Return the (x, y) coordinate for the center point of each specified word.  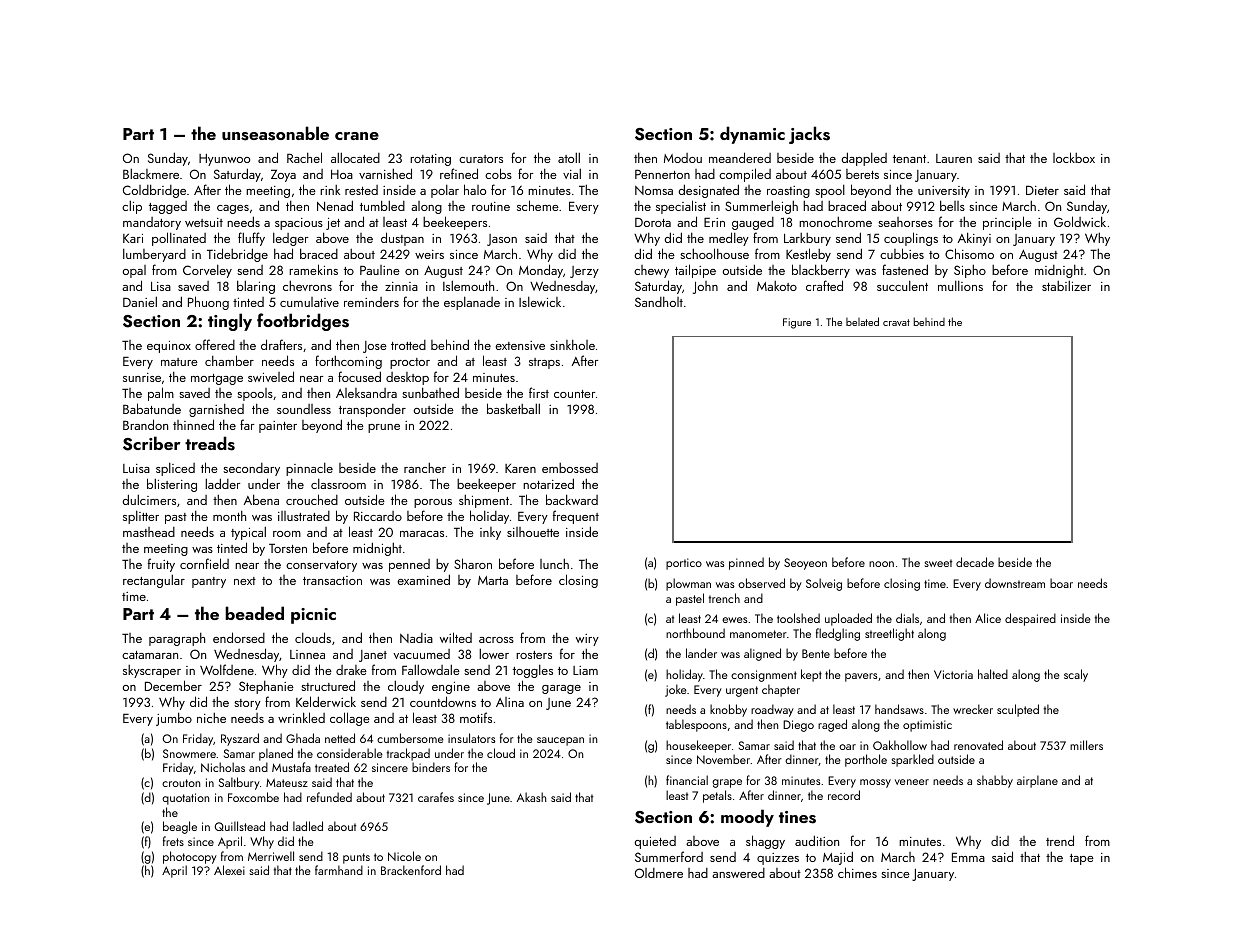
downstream (1015, 583)
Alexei (229, 870)
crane (357, 136)
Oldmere (659, 873)
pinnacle (309, 469)
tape (1082, 859)
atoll (569, 158)
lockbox (1074, 157)
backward (572, 499)
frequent (576, 517)
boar (1061, 583)
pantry (209, 582)
